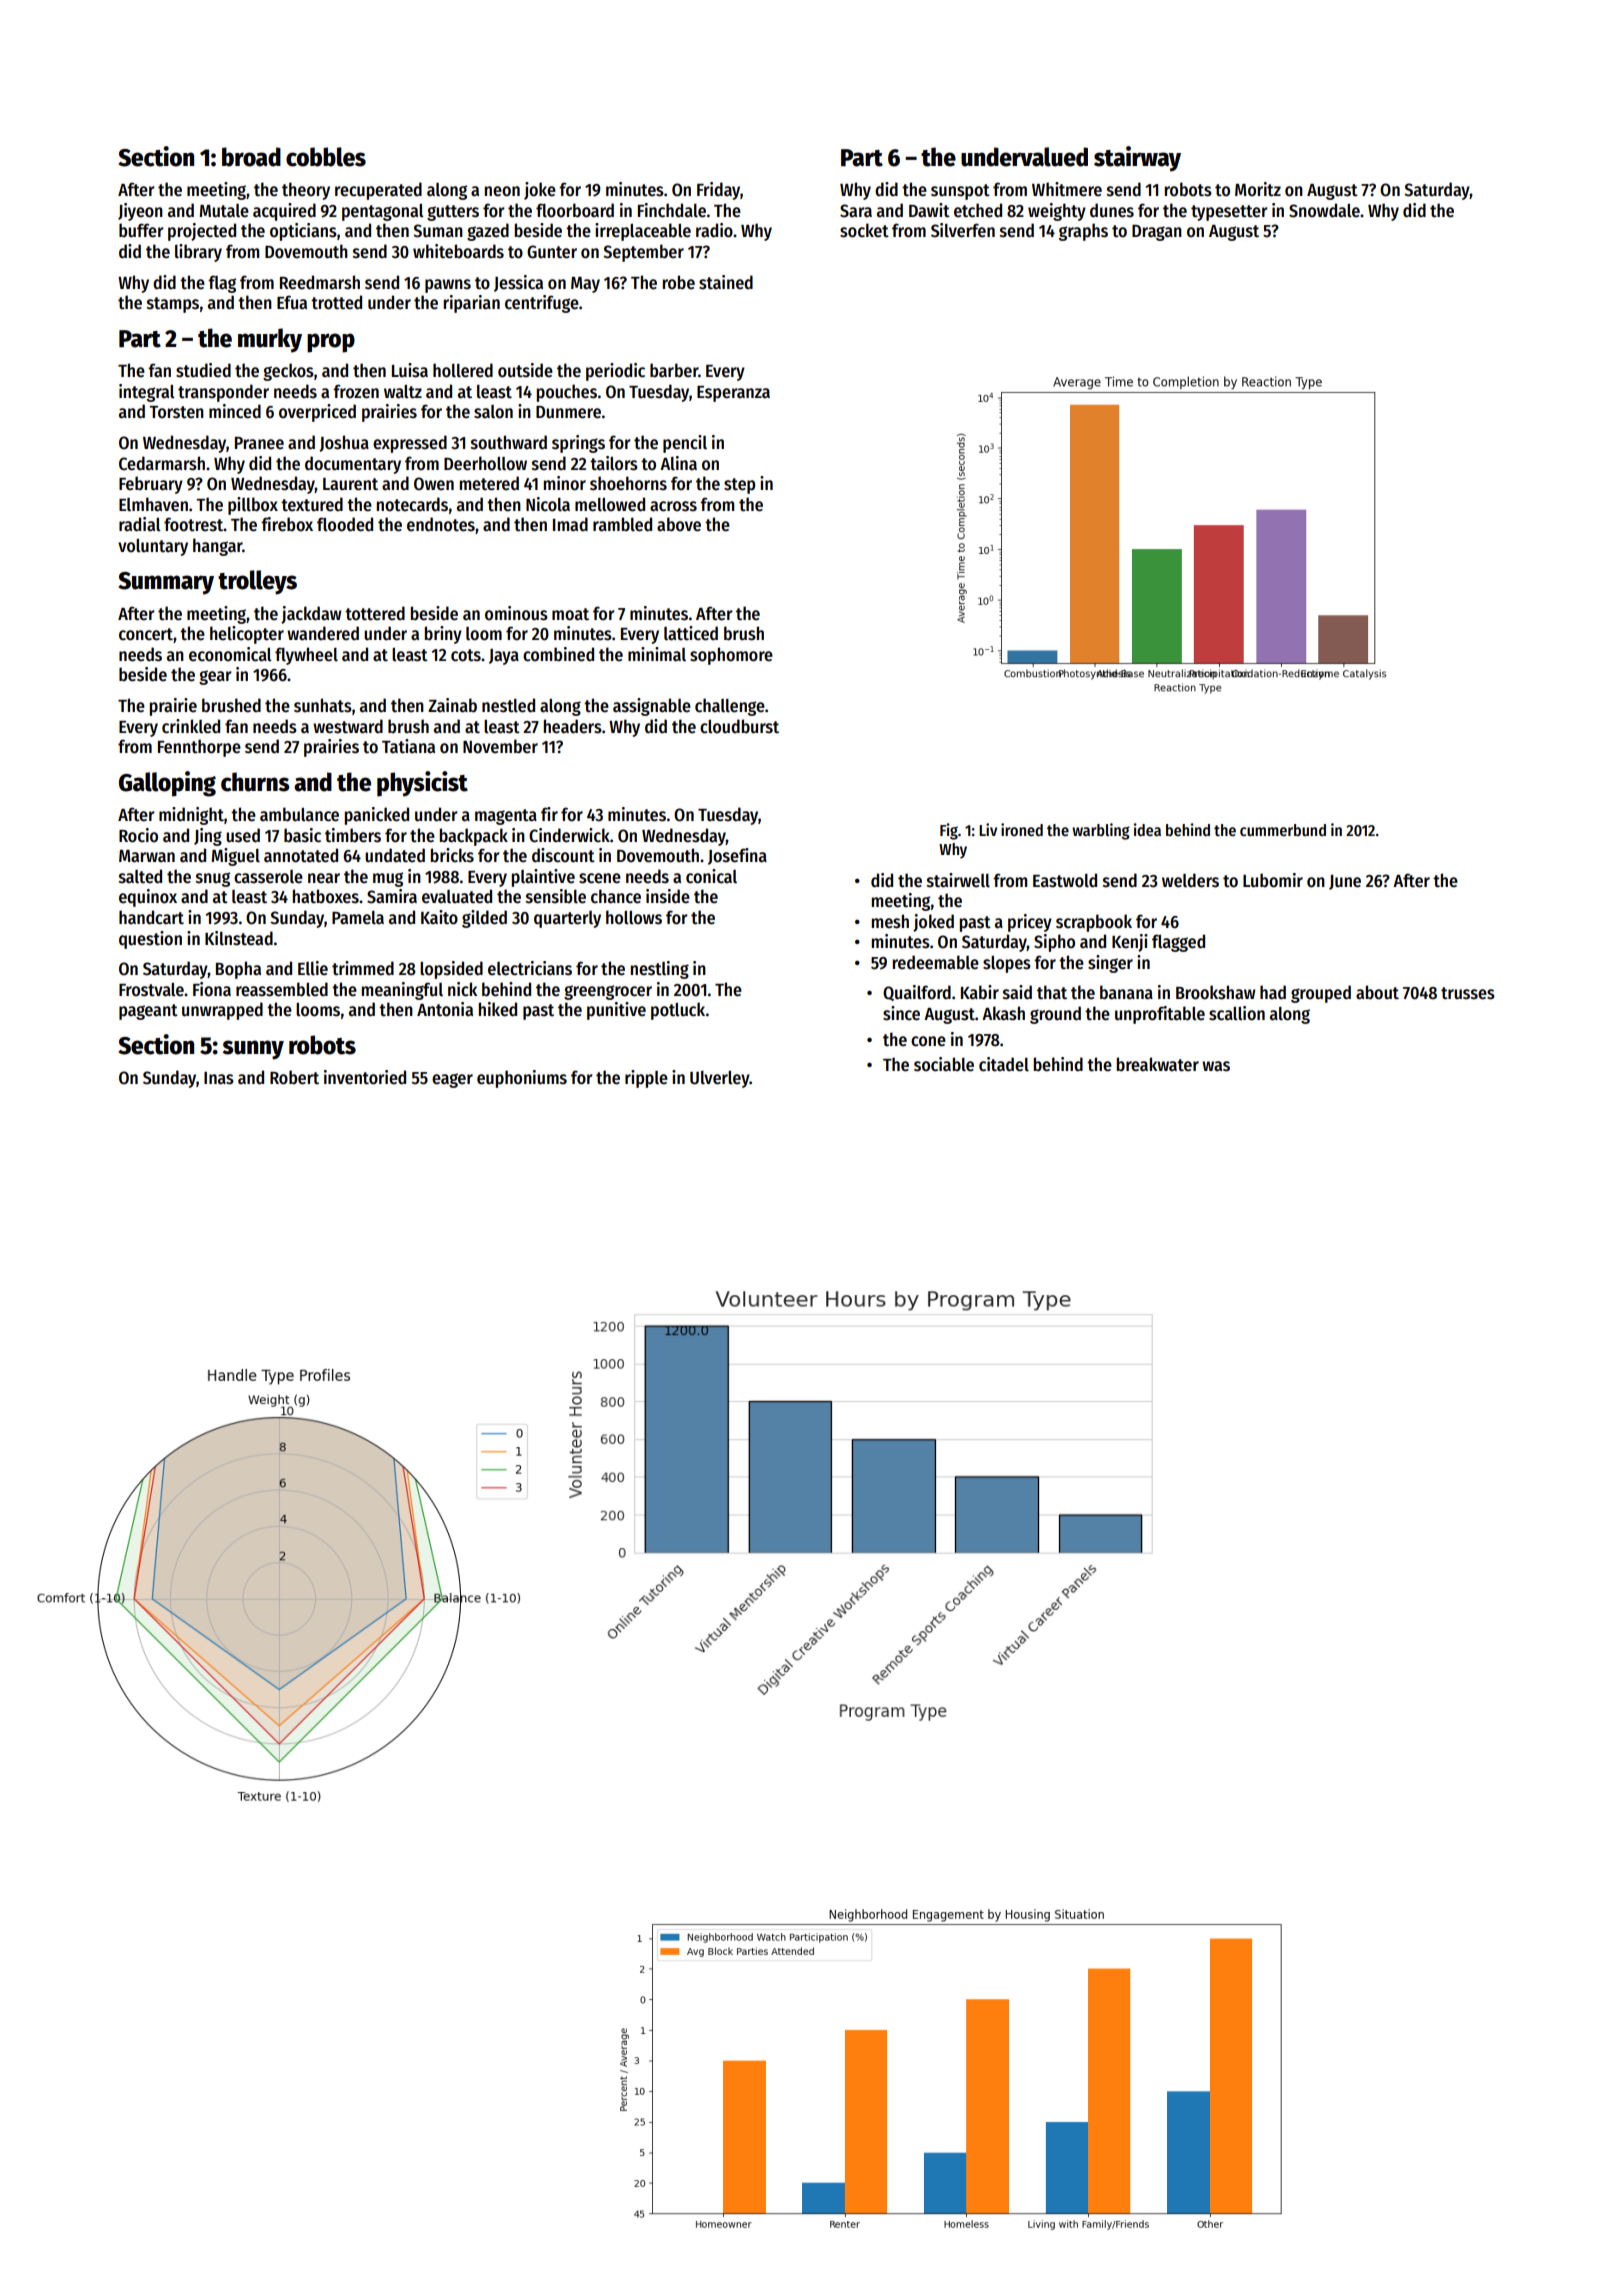 This image has height=2292, width=1620. What do you see at coordinates (410, 370) in the image?
I see `Luisa` at bounding box center [410, 370].
